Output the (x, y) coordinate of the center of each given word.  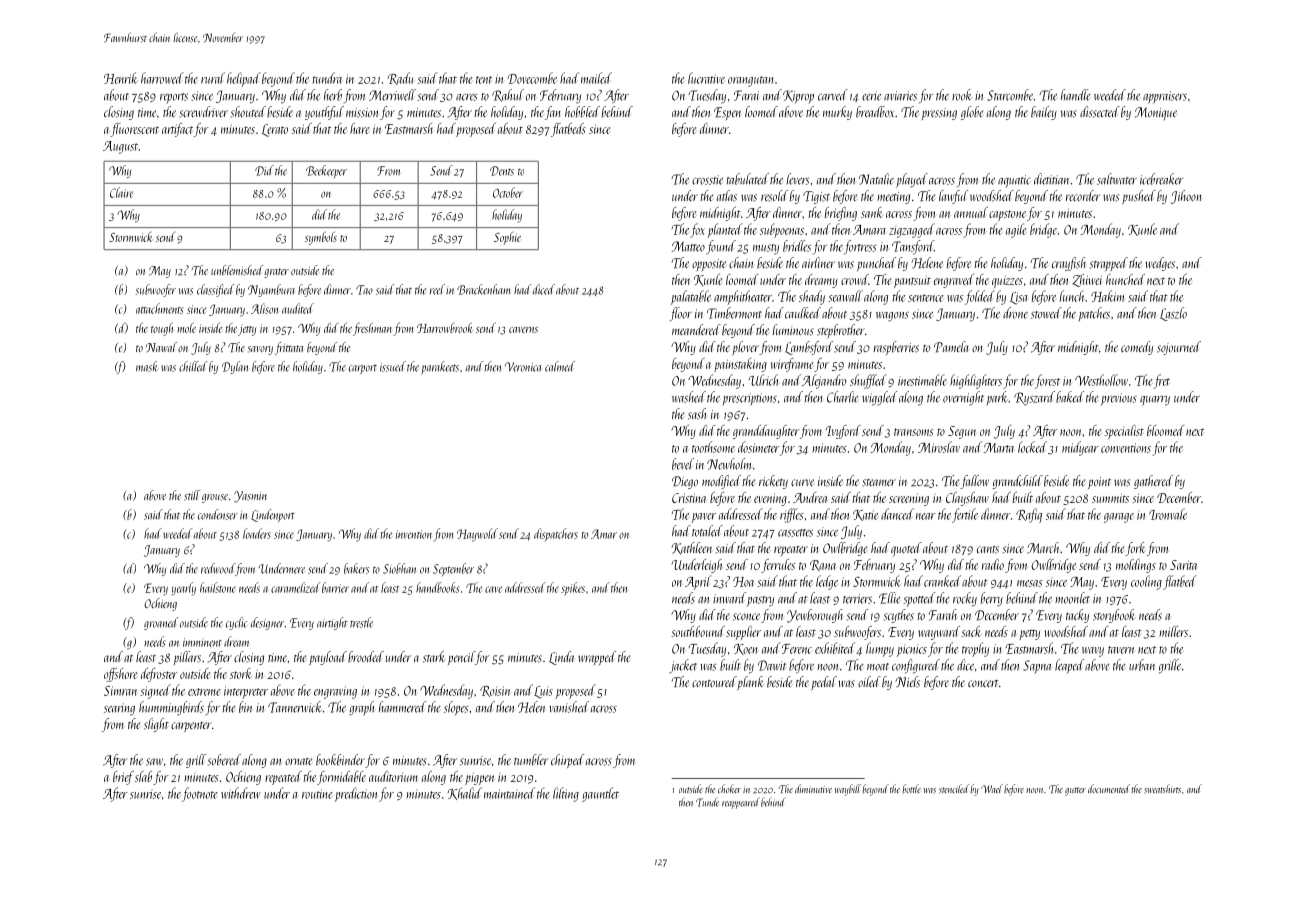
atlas (727, 196)
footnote (200, 794)
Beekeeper (326, 171)
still (192, 495)
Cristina (689, 498)
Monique (1156, 114)
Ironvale (1168, 514)
